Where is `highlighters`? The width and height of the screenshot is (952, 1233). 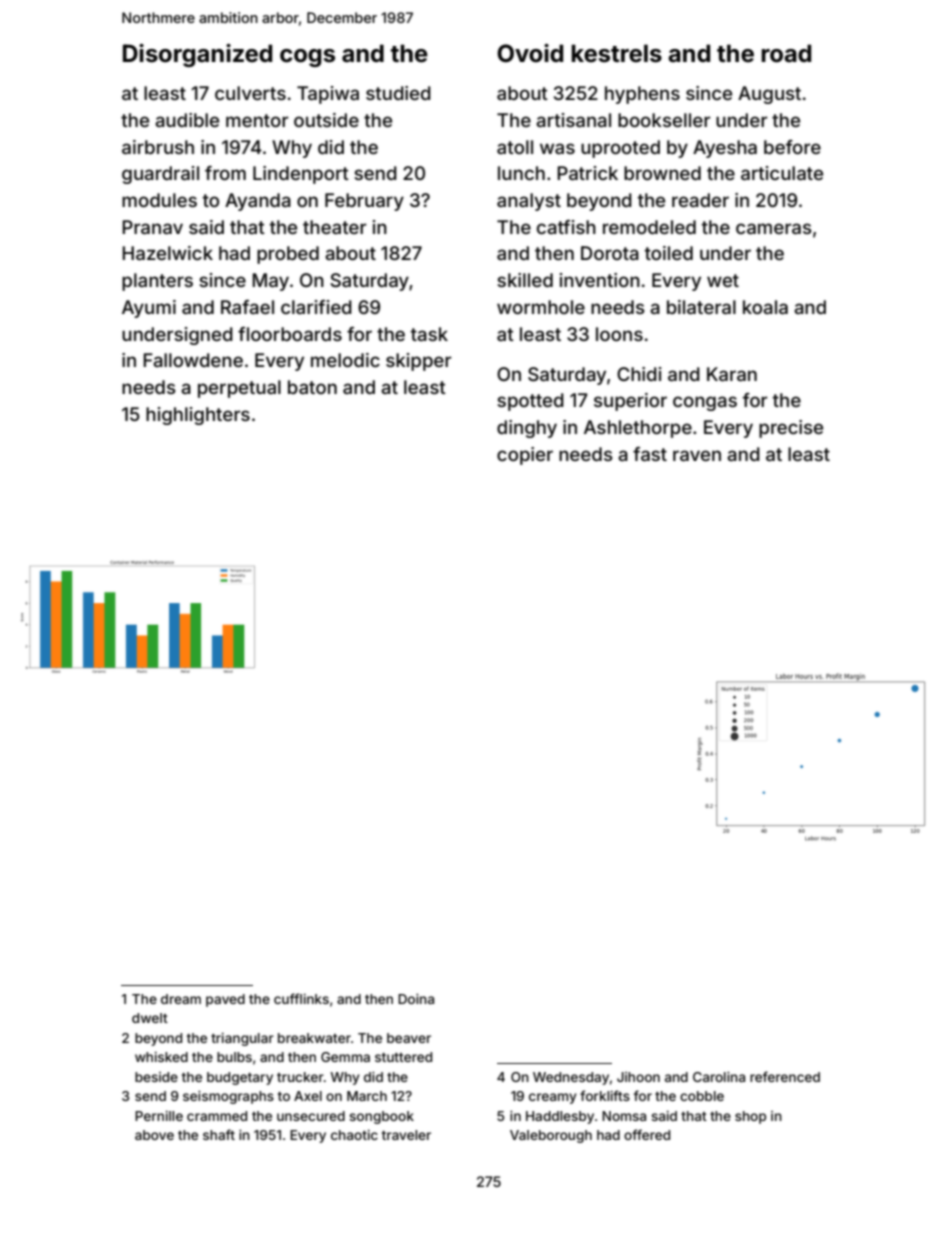 highlighters is located at coordinates (198, 416).
